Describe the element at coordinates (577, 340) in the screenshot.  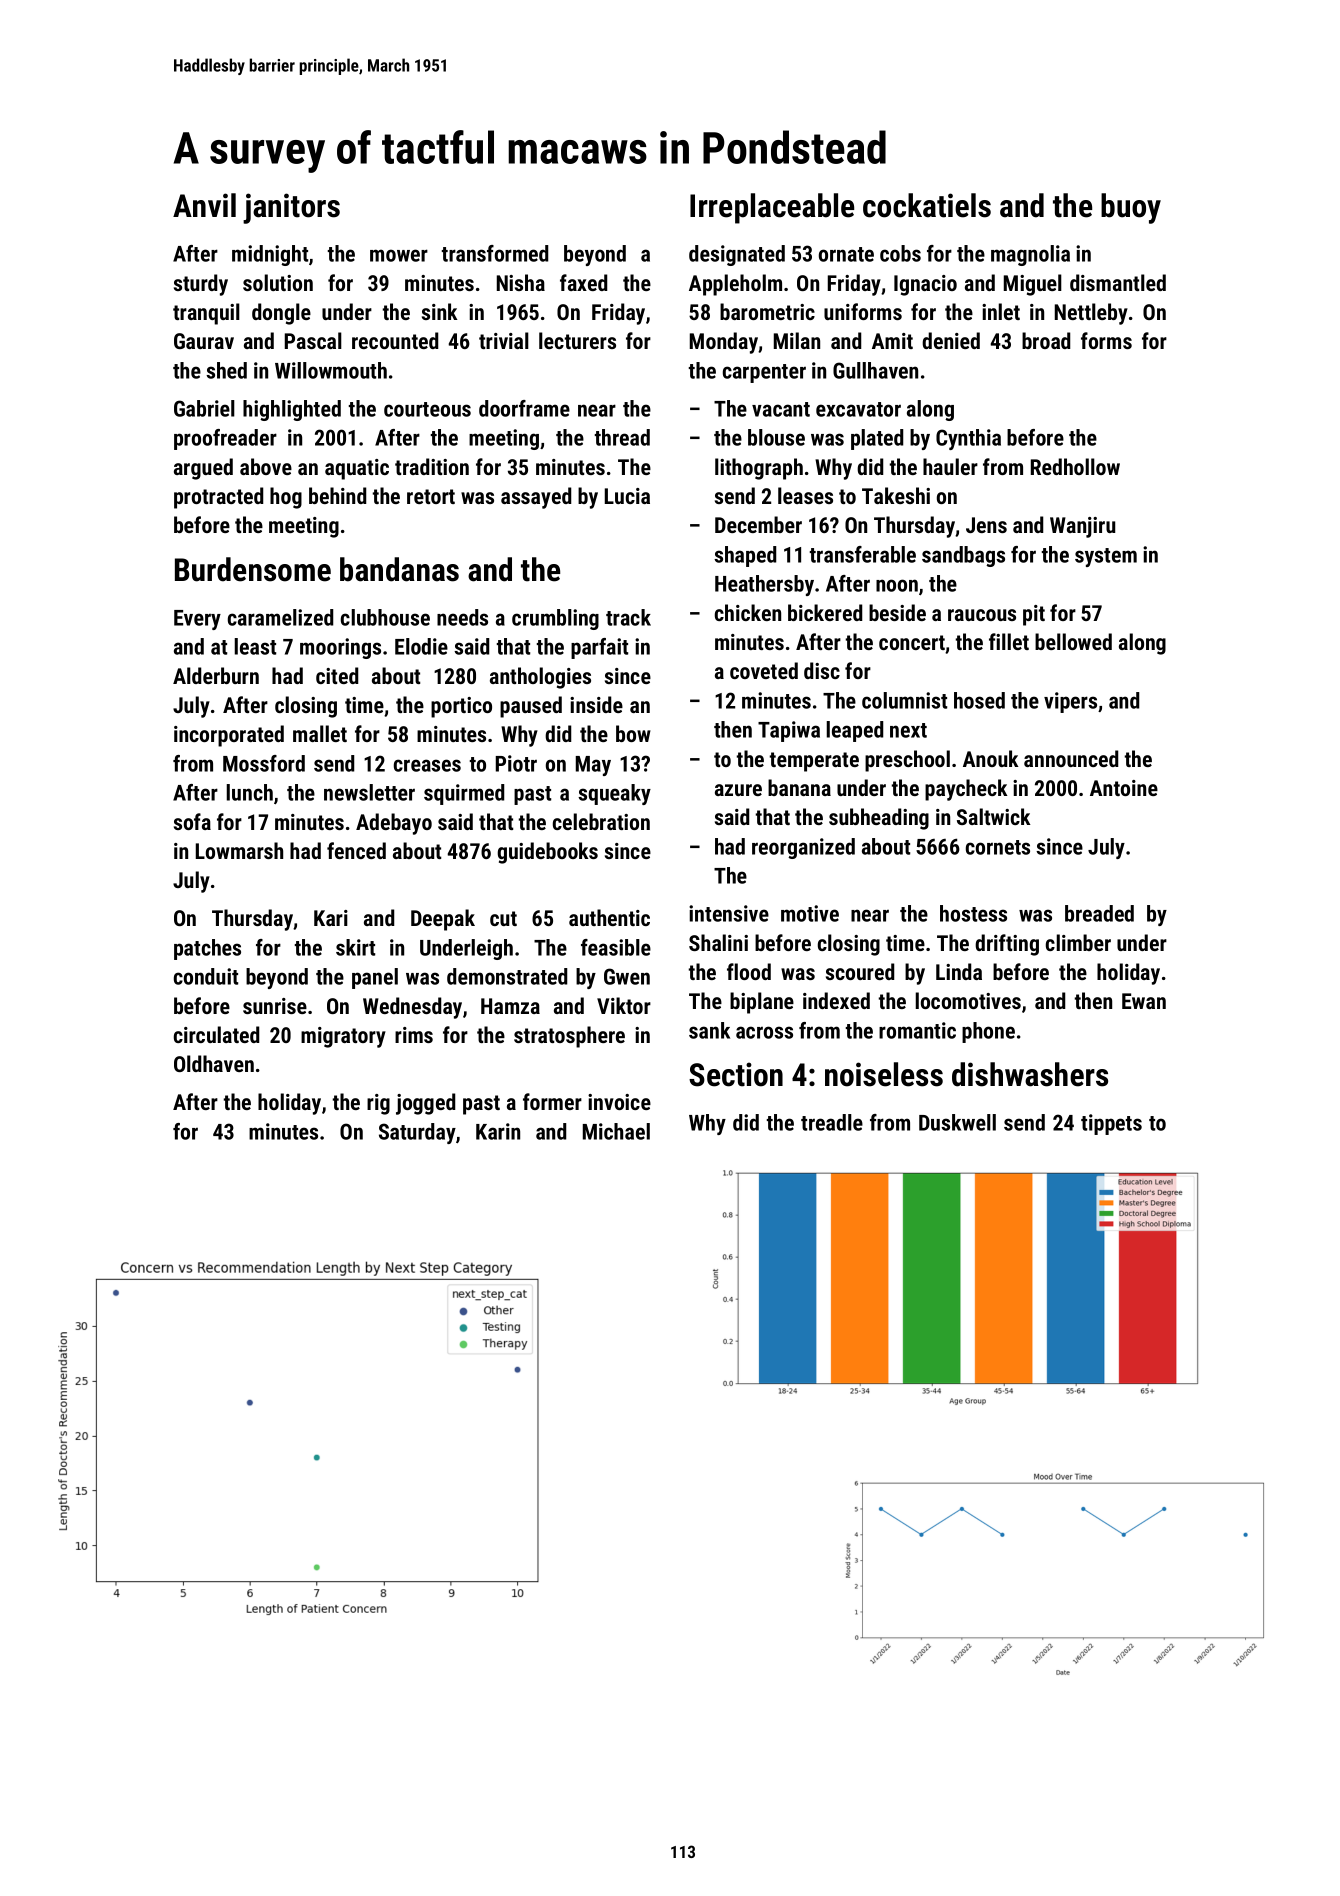
I see `lecturers` at that location.
